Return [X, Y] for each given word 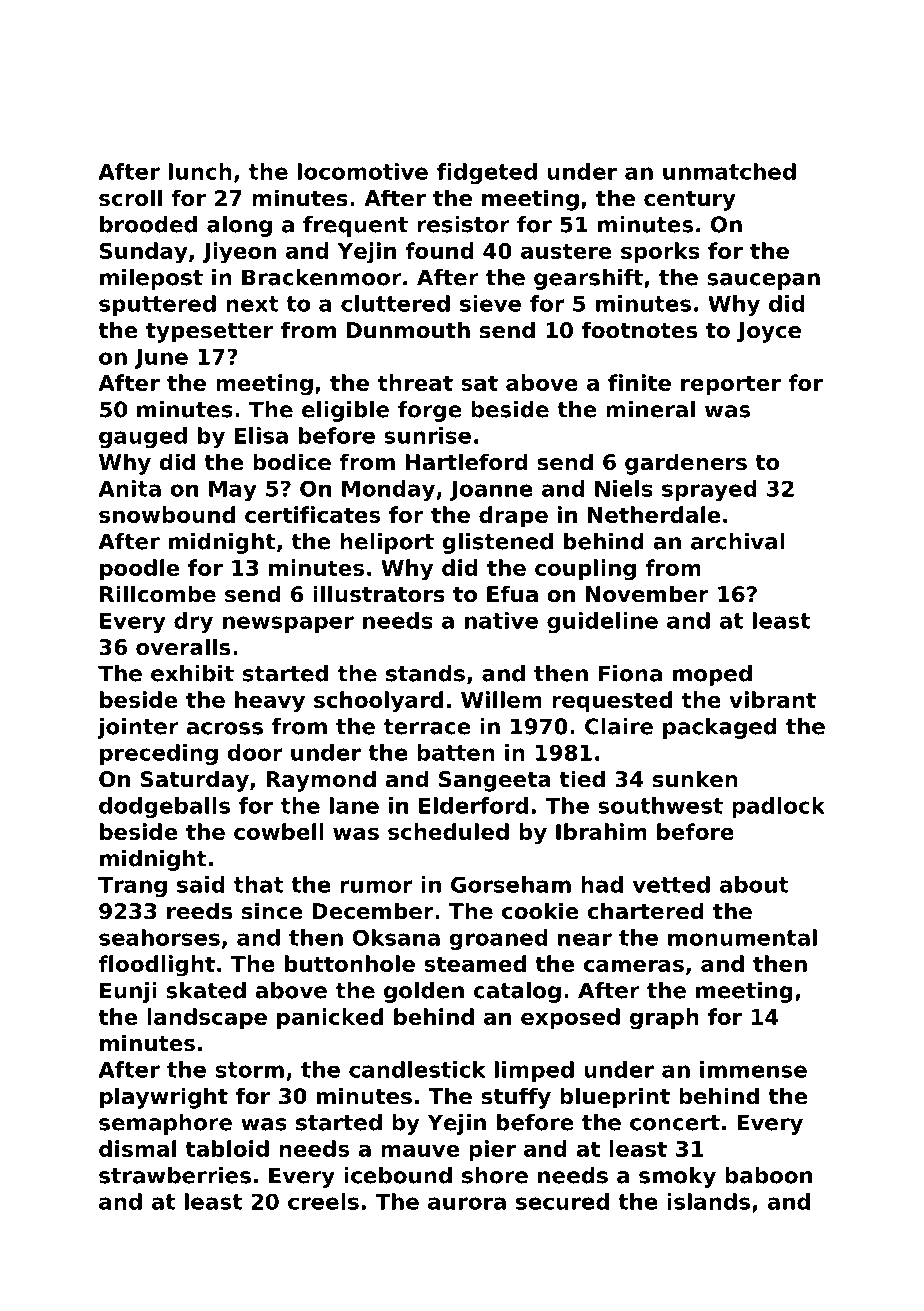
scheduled [448, 831]
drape [513, 516]
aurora [467, 1203]
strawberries [175, 1175]
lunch [200, 171]
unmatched [729, 171]
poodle [139, 569]
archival [738, 541]
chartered [645, 911]
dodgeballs [164, 807]
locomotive [363, 171]
